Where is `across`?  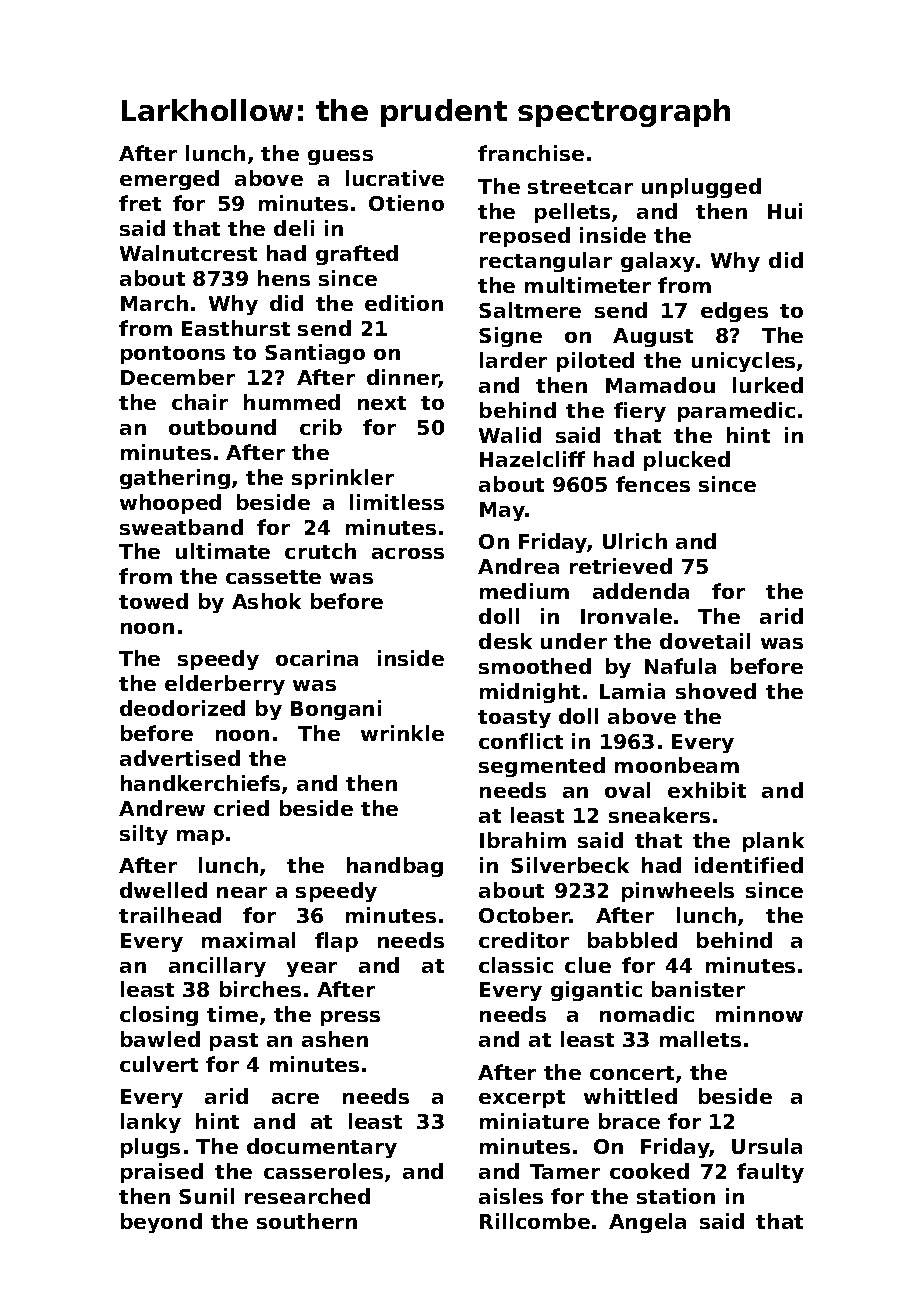
across is located at coordinates (408, 553).
